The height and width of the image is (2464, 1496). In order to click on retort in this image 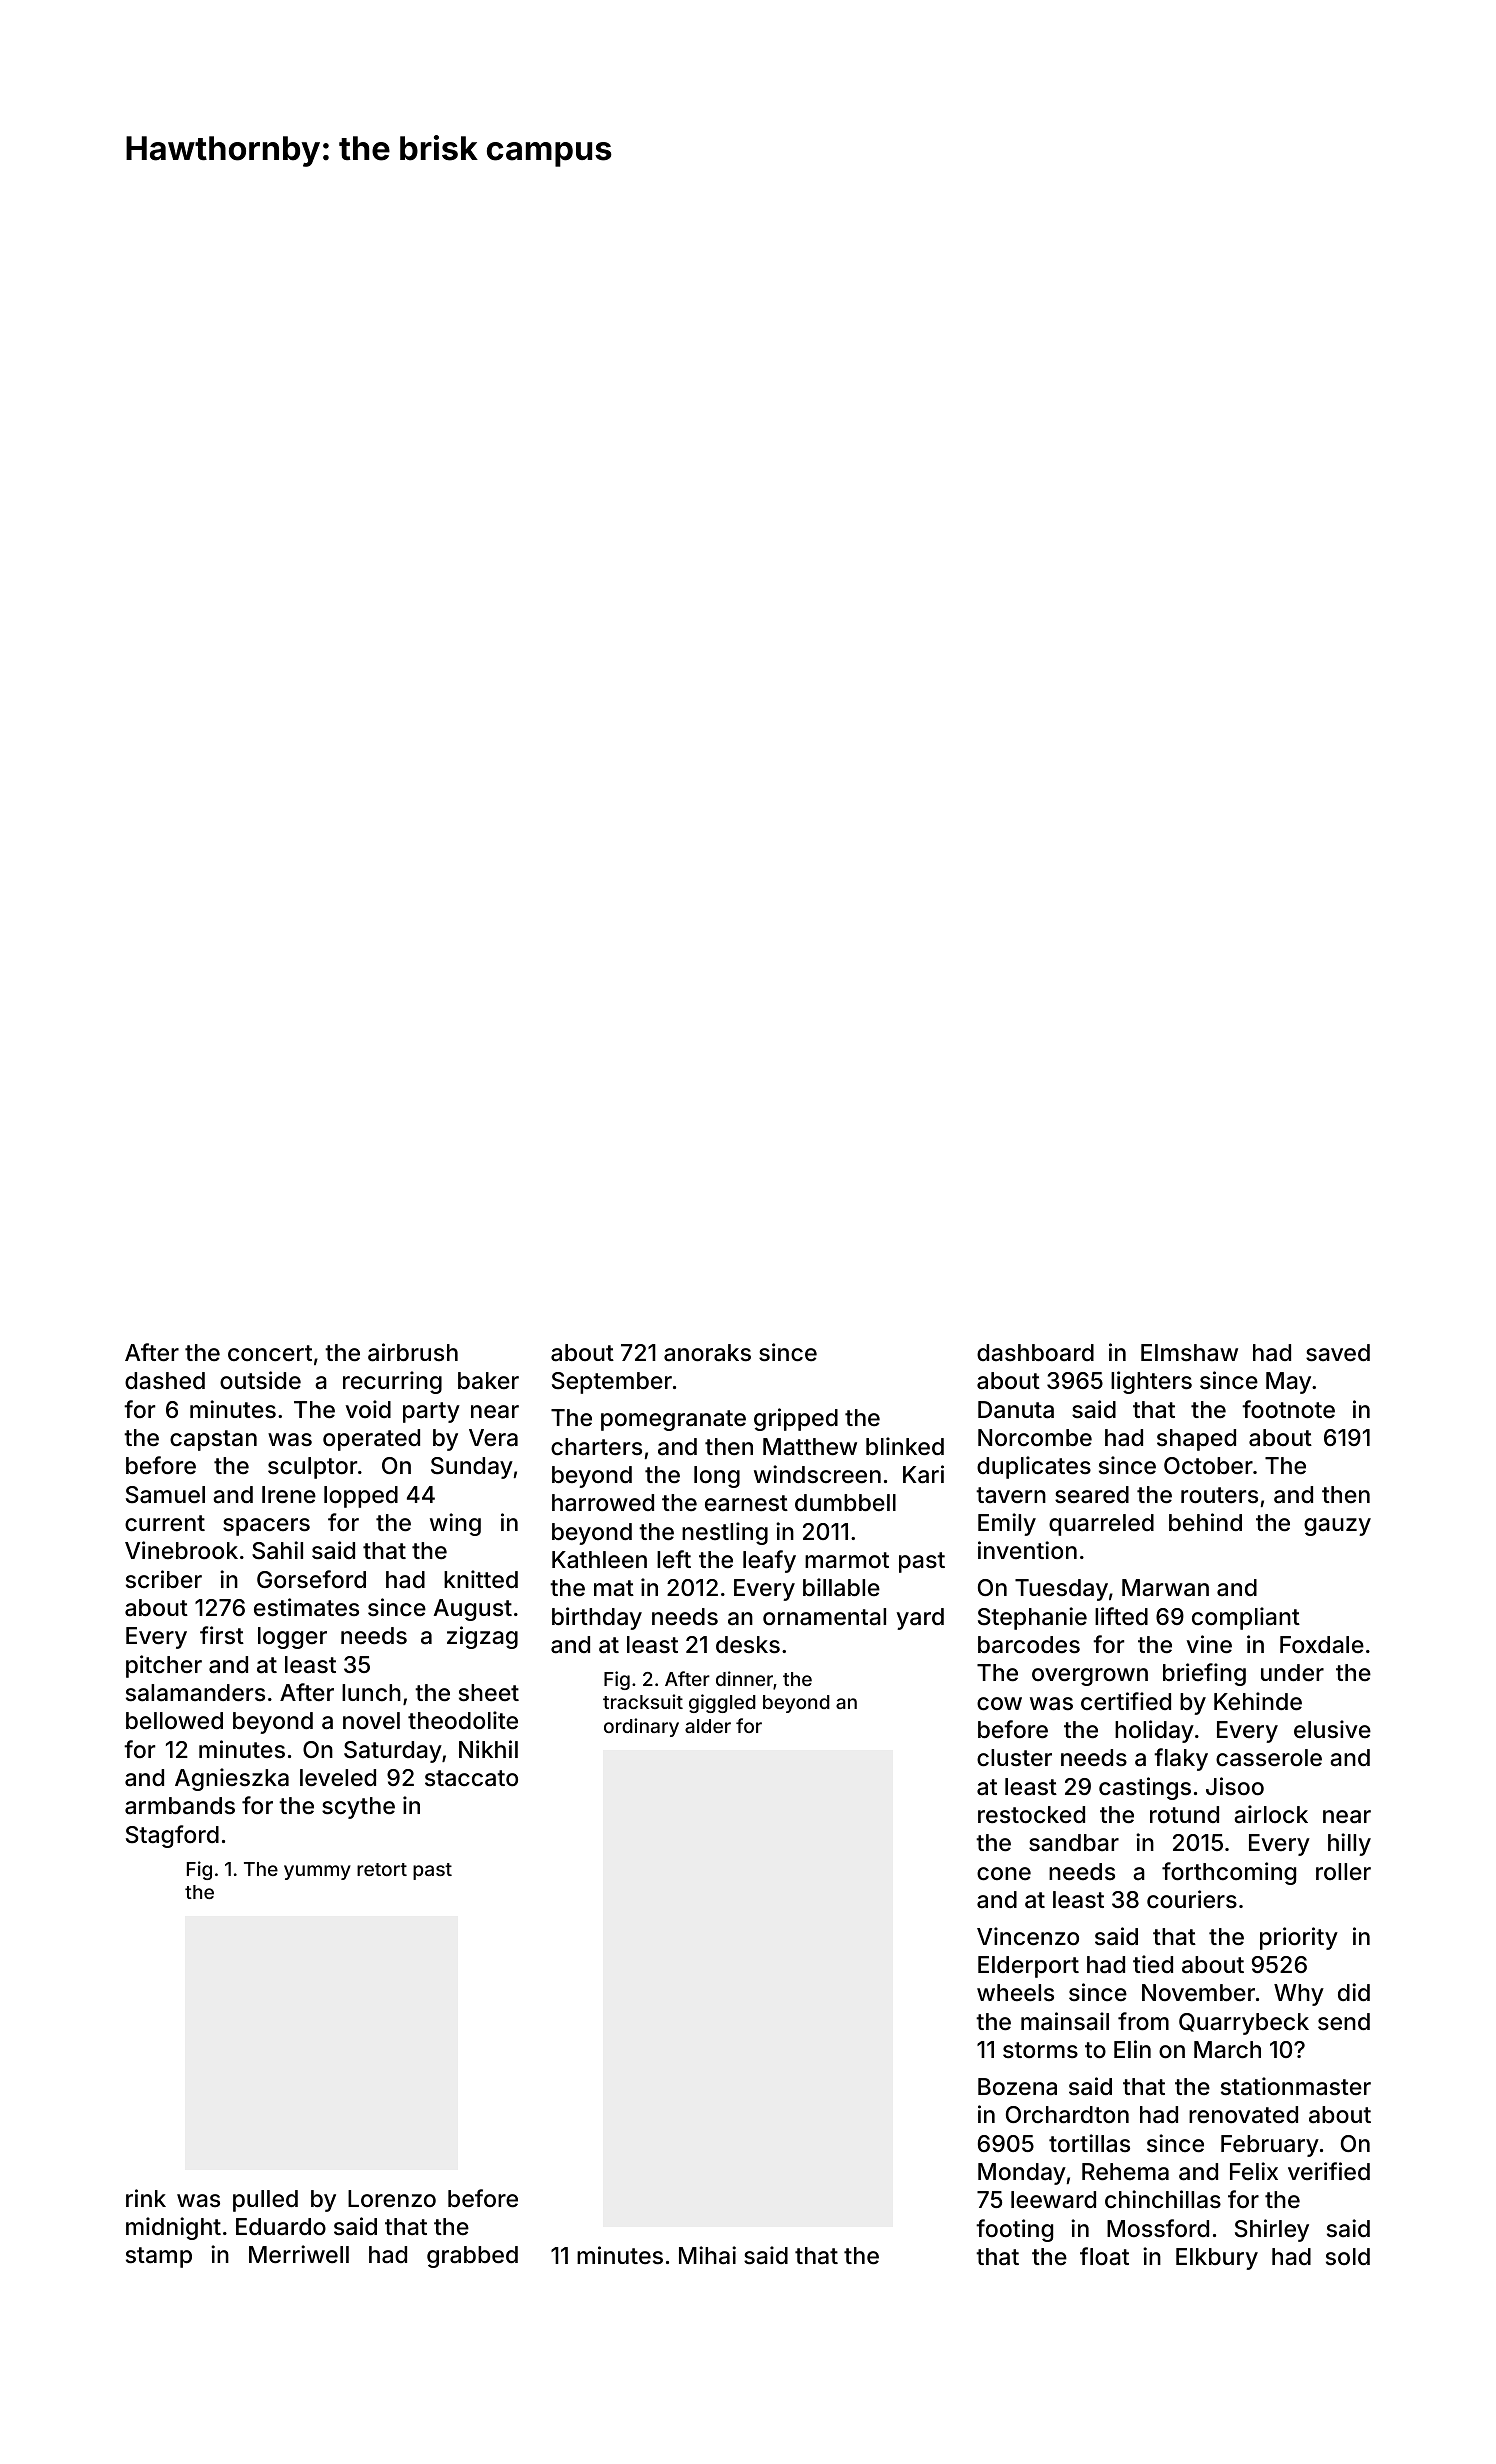, I will do `click(382, 1869)`.
